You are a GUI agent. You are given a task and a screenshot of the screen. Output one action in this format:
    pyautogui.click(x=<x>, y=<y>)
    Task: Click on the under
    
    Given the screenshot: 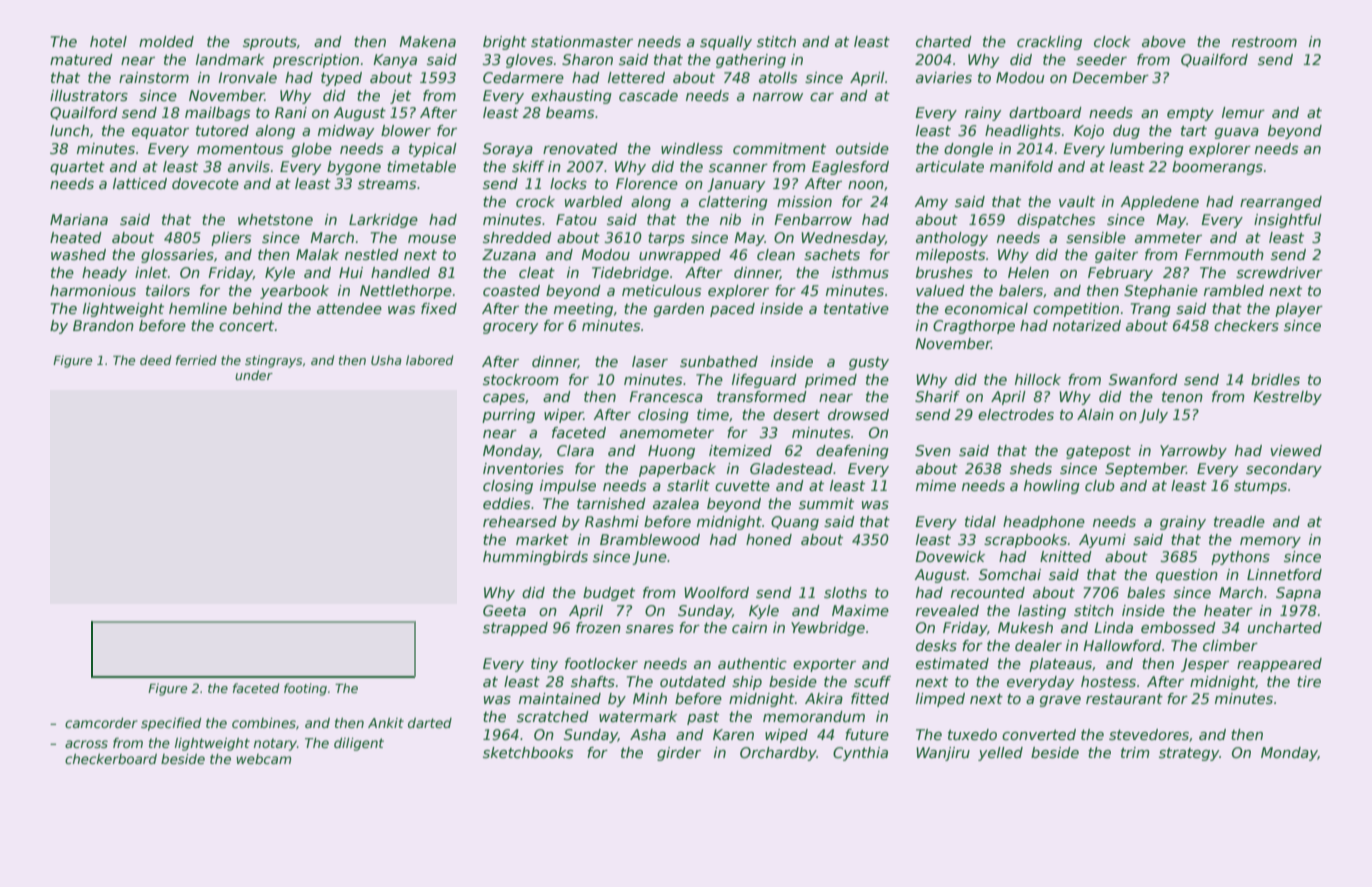 What is the action you would take?
    pyautogui.click(x=254, y=375)
